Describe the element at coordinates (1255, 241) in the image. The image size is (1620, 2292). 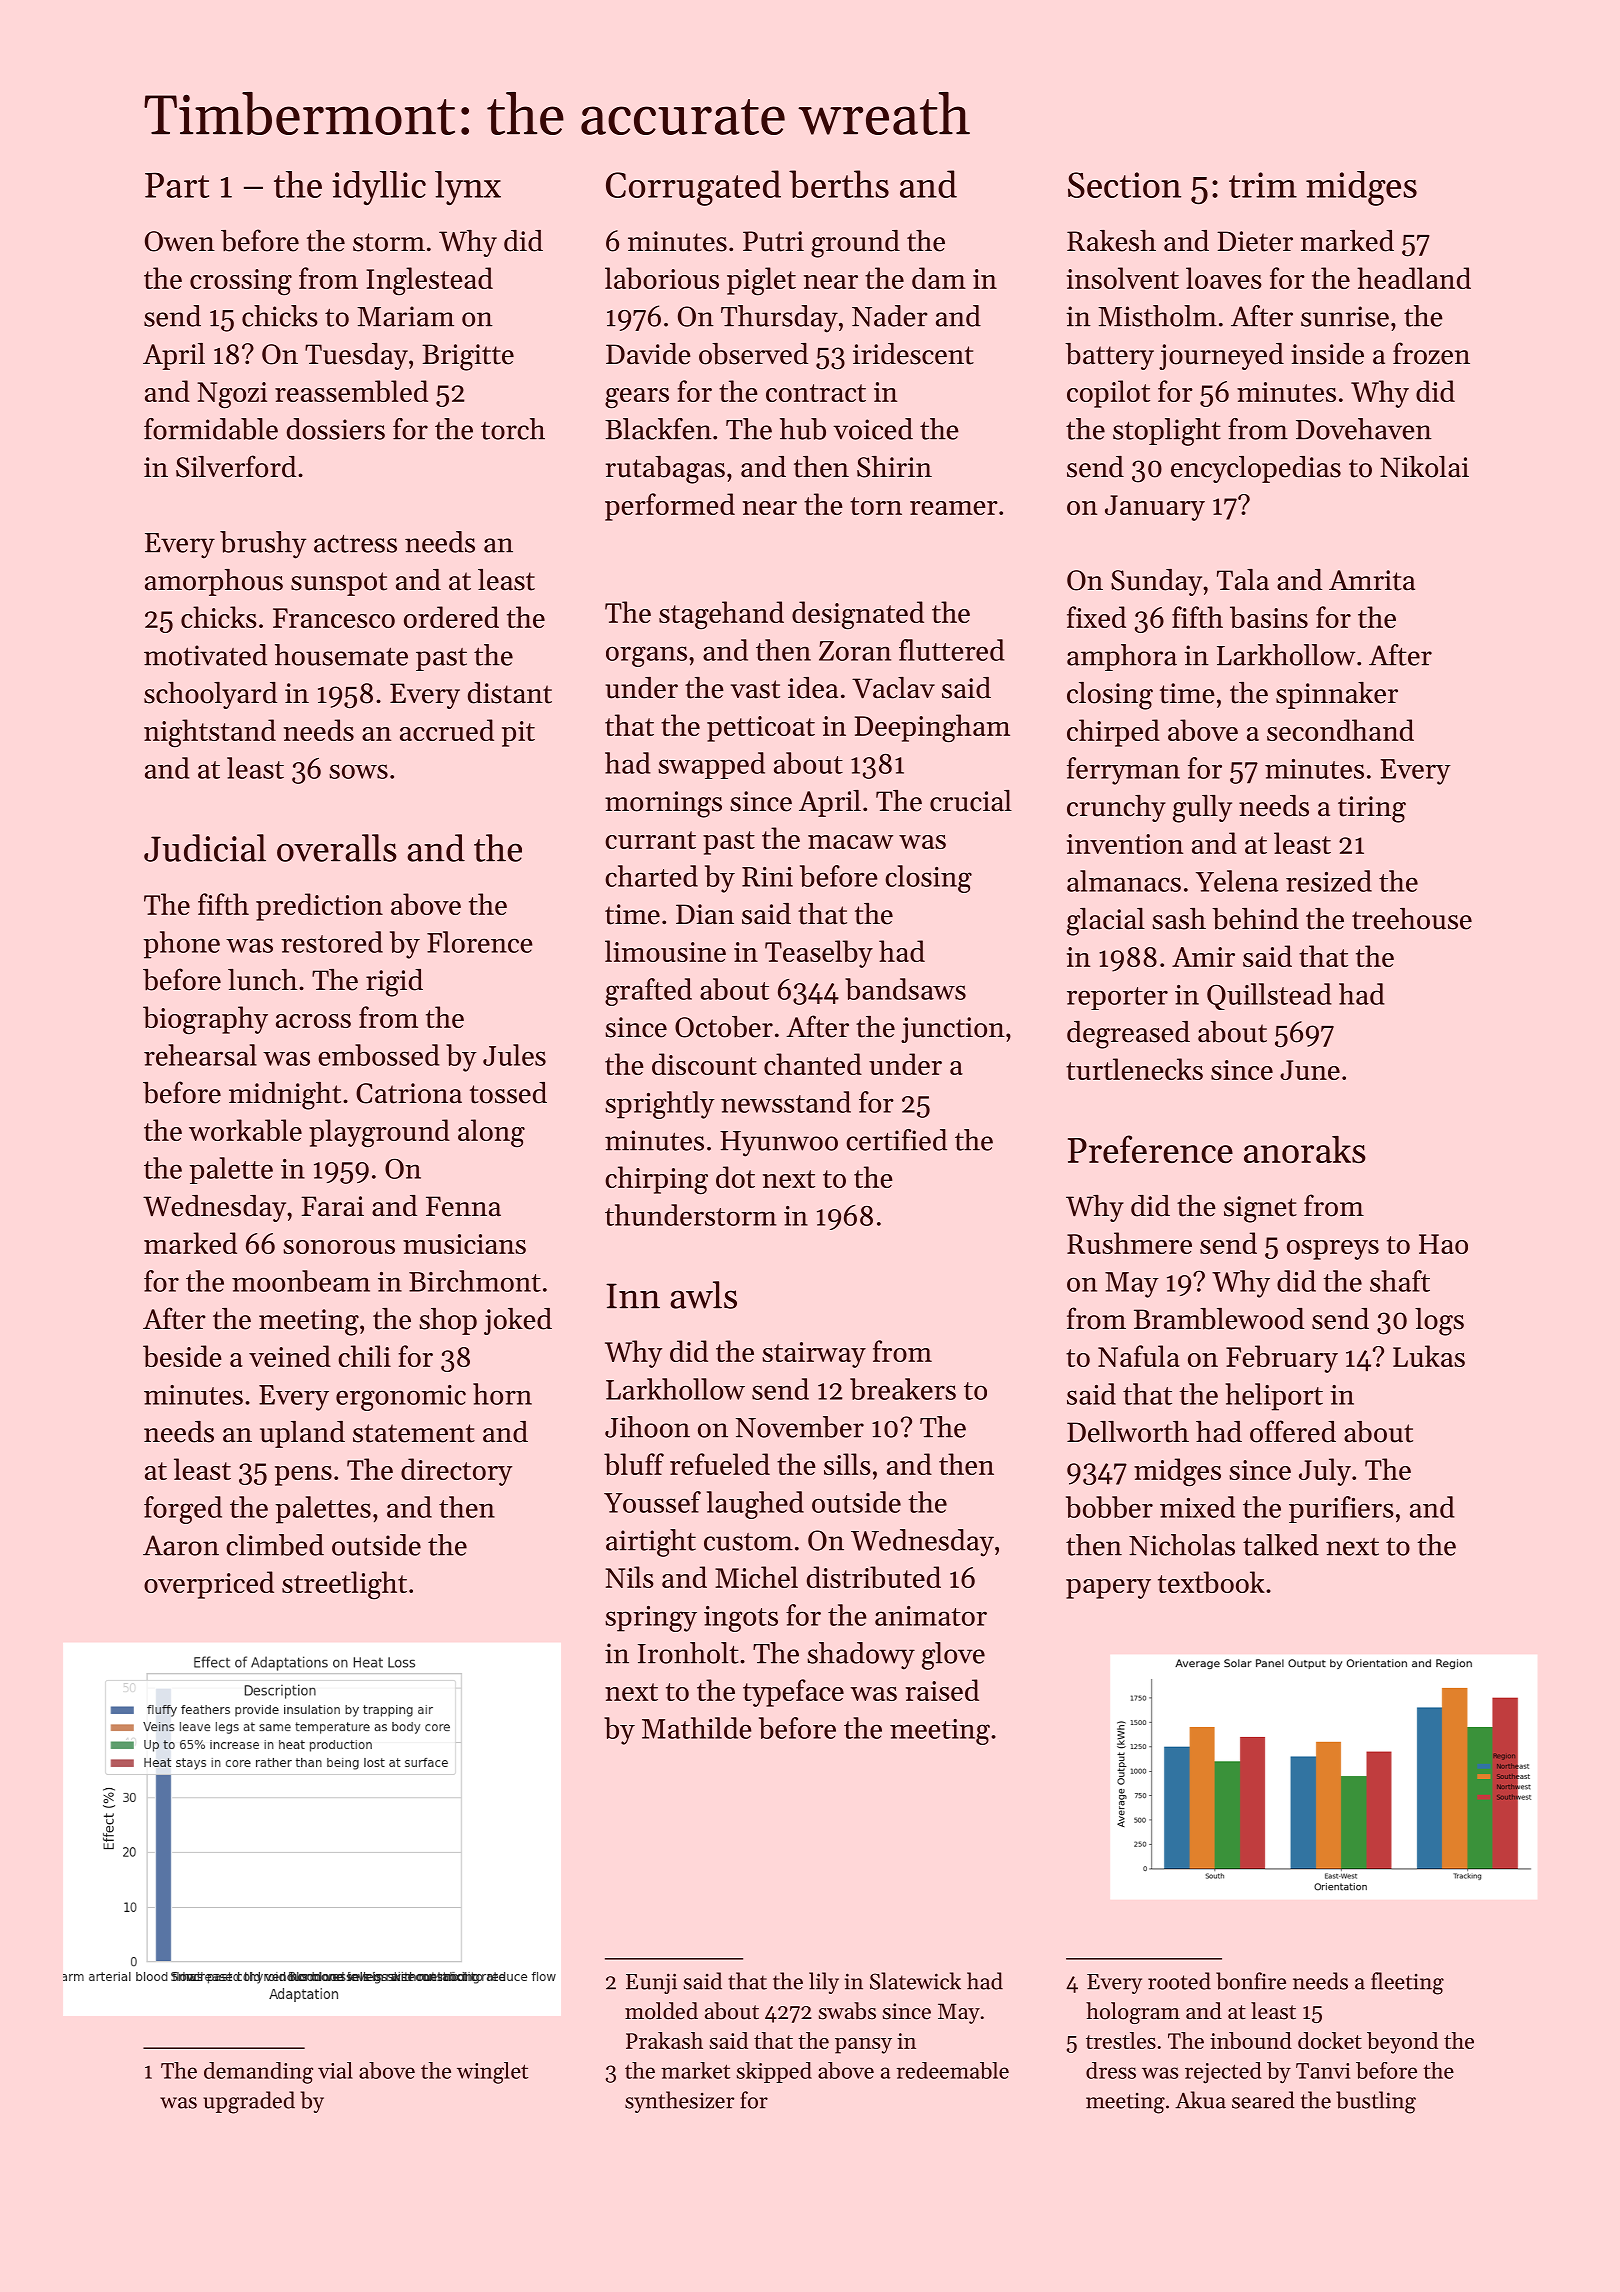
I see `Dieter` at that location.
